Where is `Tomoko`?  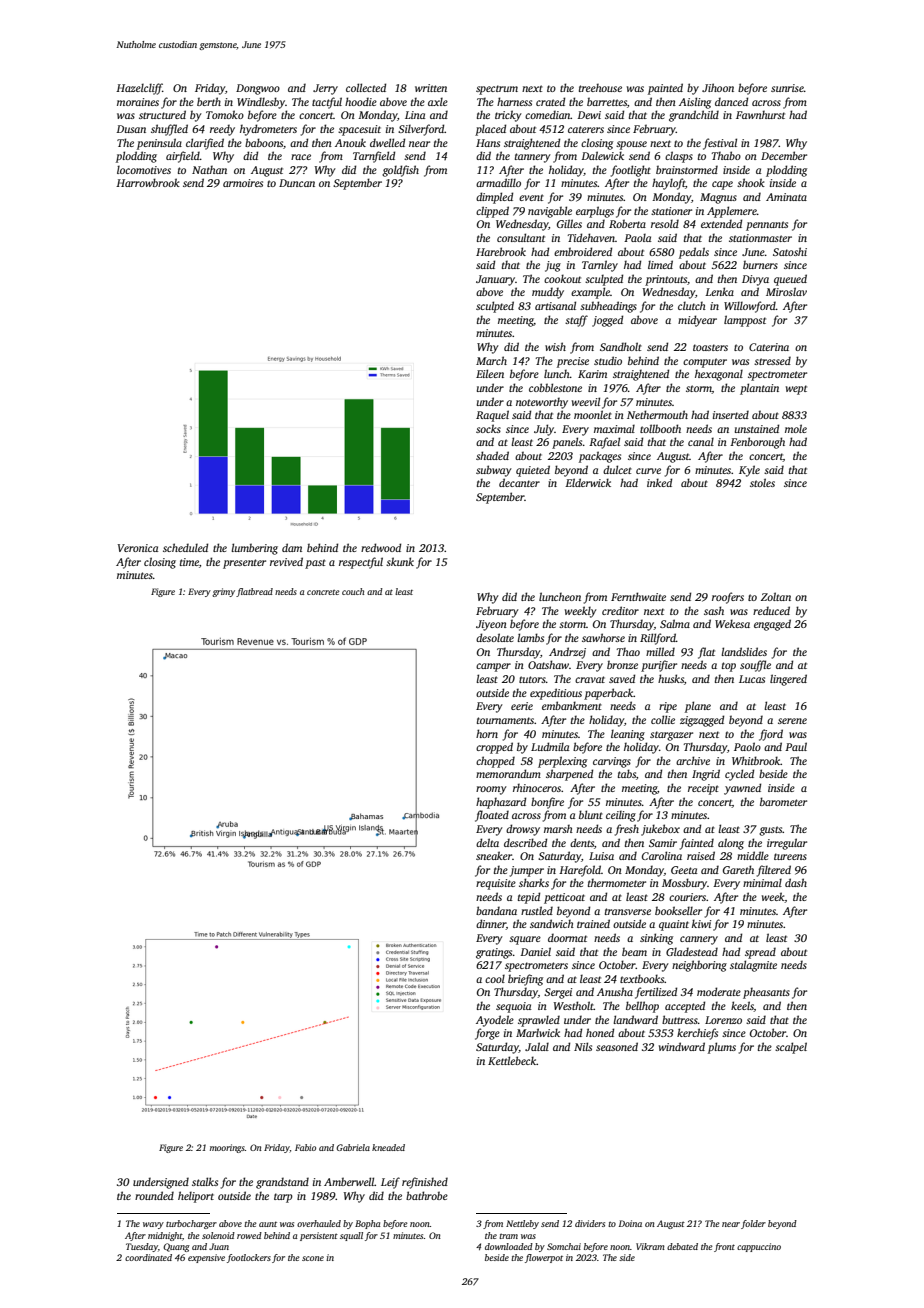 Tomoko is located at coordinates (225, 114).
